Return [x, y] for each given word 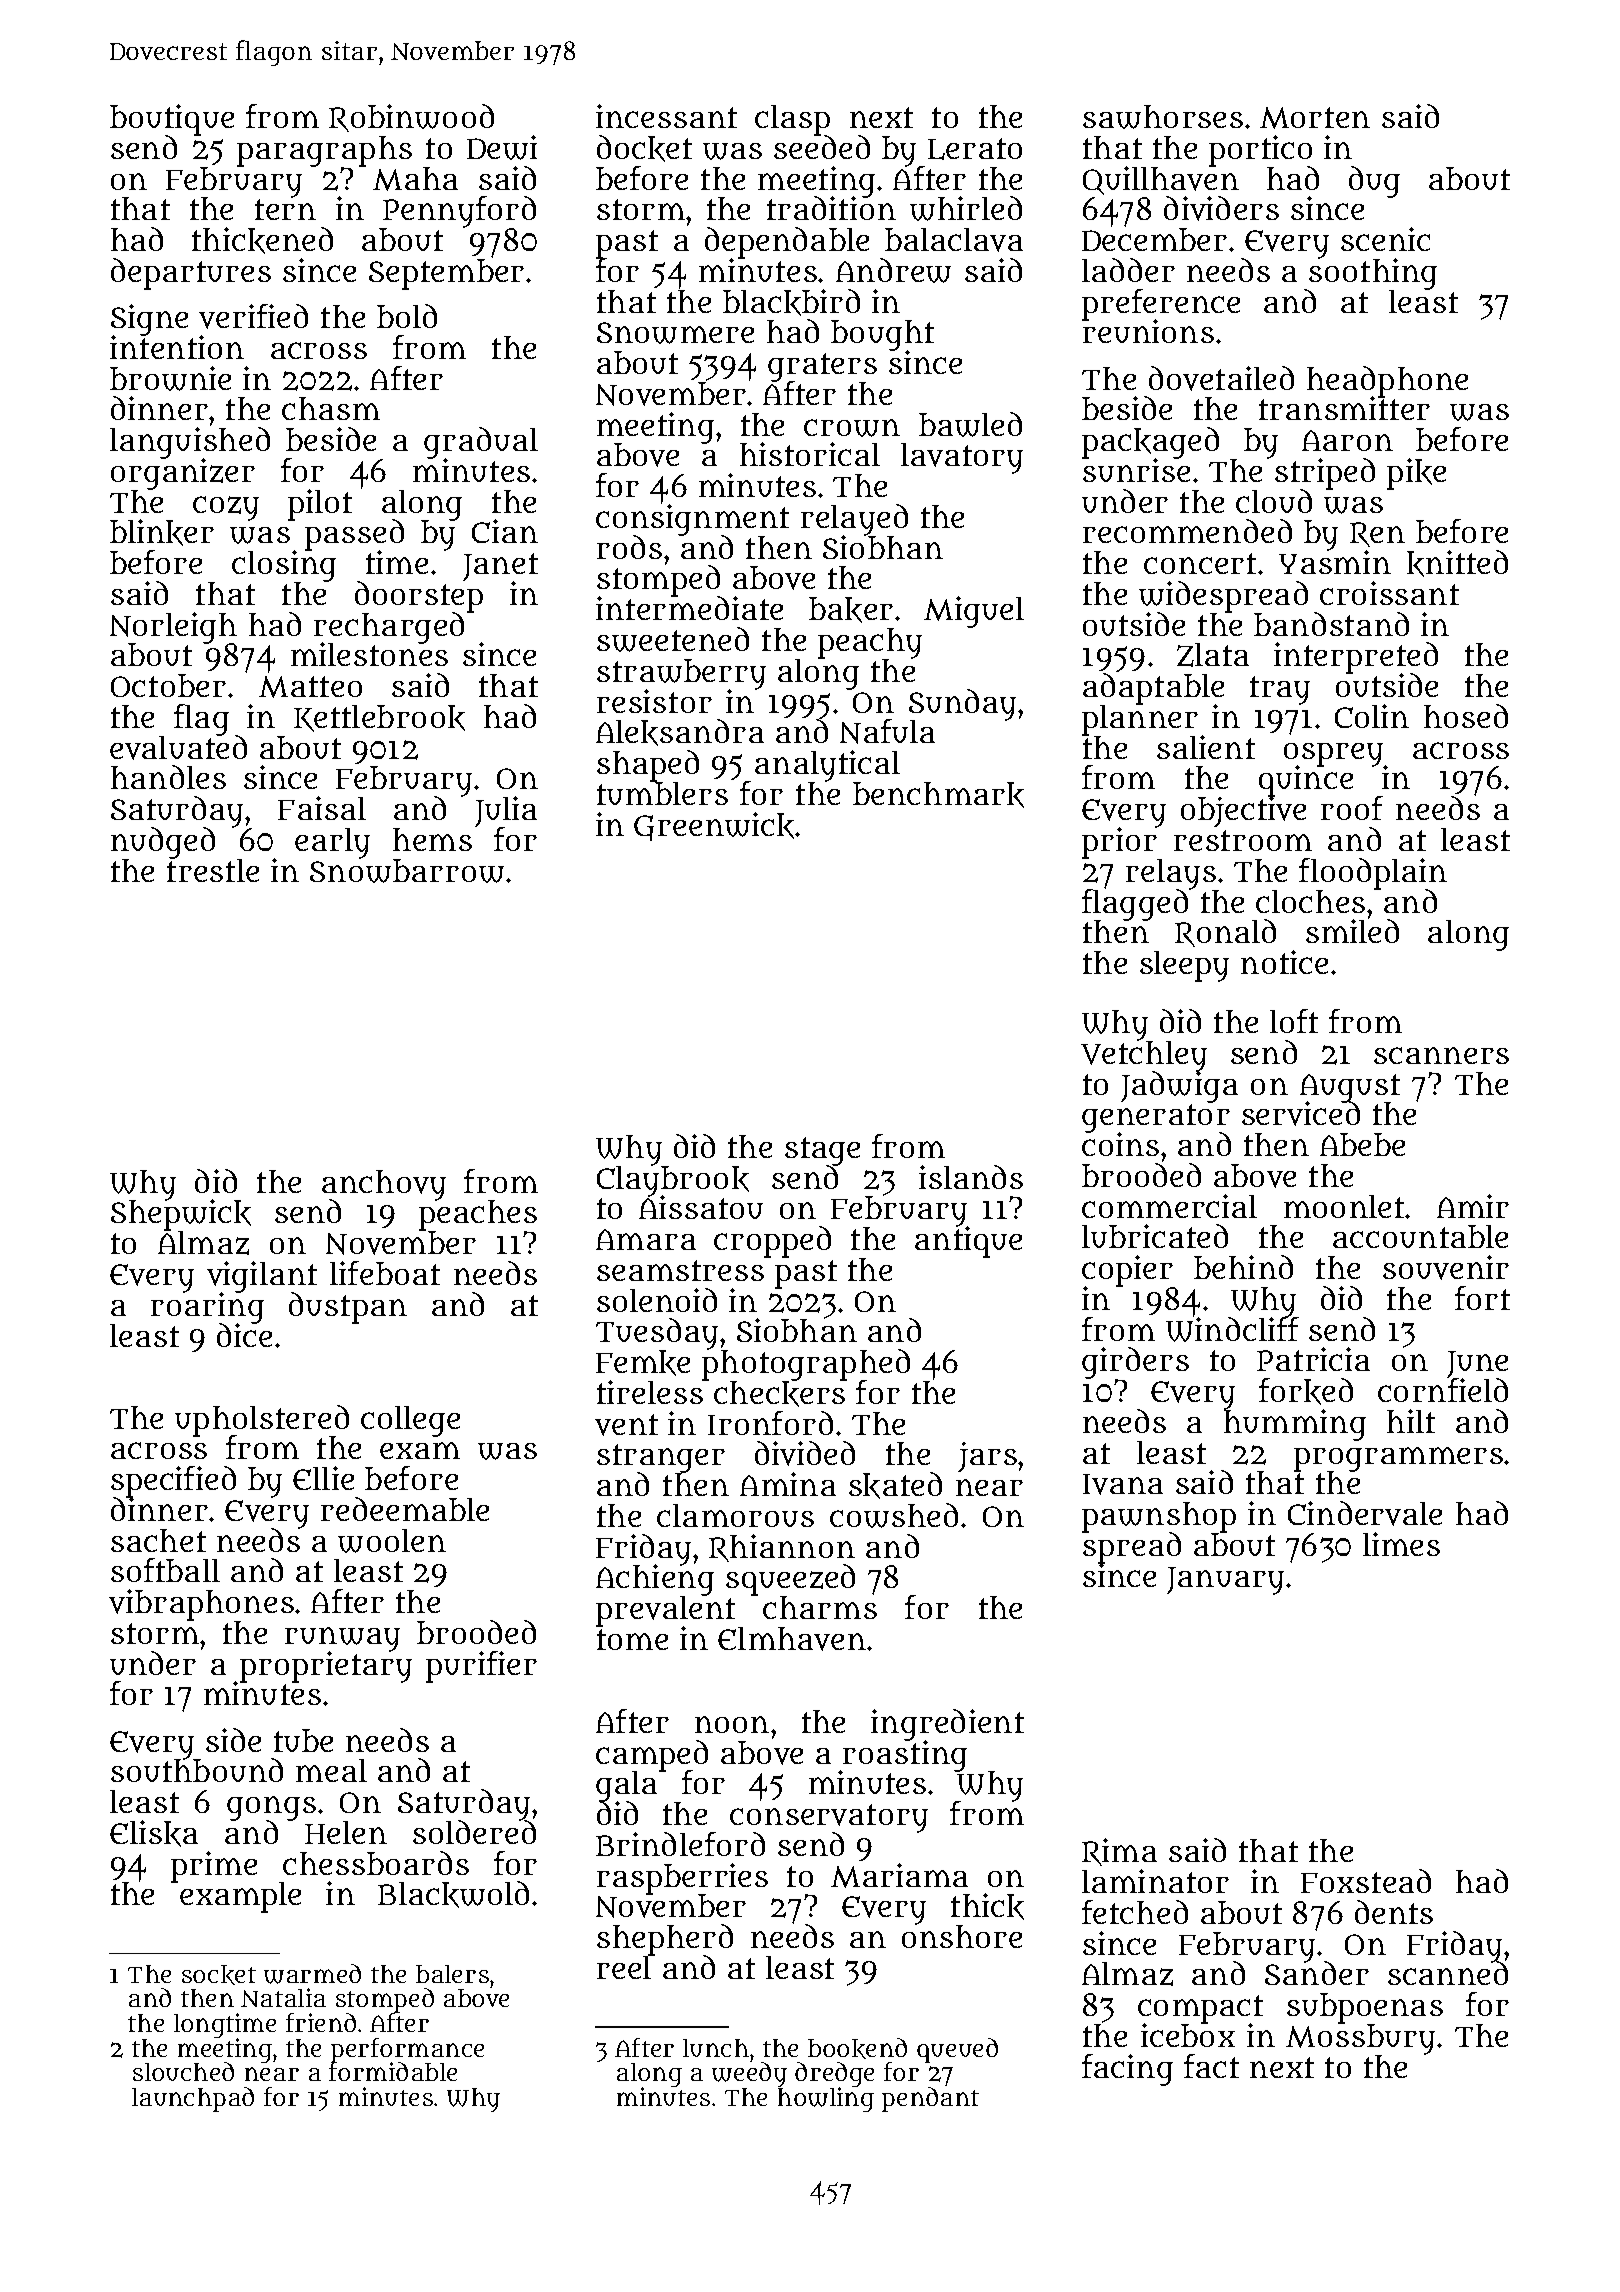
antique [968, 1242]
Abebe [1362, 1144]
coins [1120, 1144]
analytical [827, 766]
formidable [393, 2072]
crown [852, 428]
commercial [1169, 1206]
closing [284, 566]
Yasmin [1335, 562]
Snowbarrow [407, 871]
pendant [930, 2099]
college [410, 1421]
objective [1243, 812]
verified [253, 316]
